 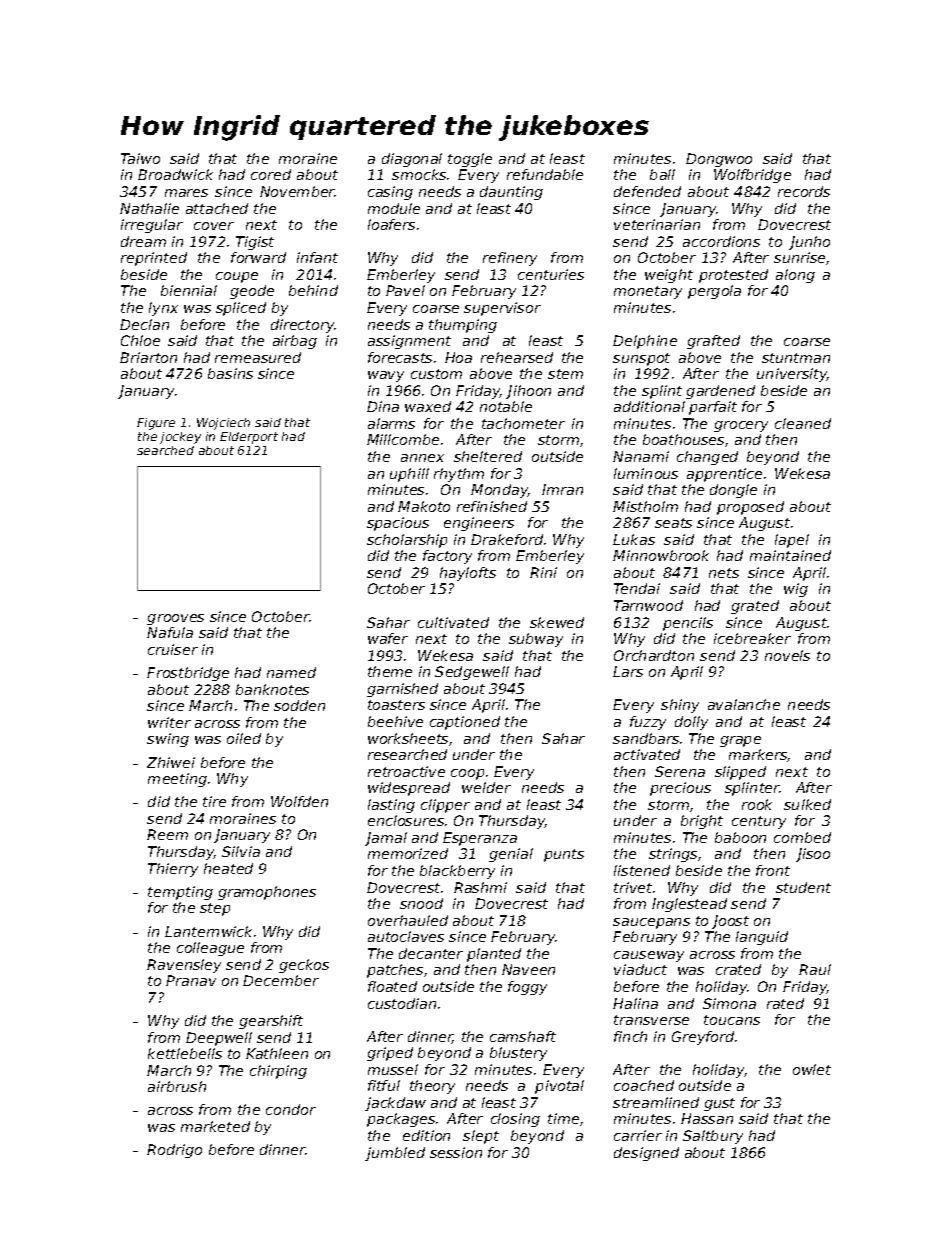 I want to click on designed, so click(x=646, y=1154).
